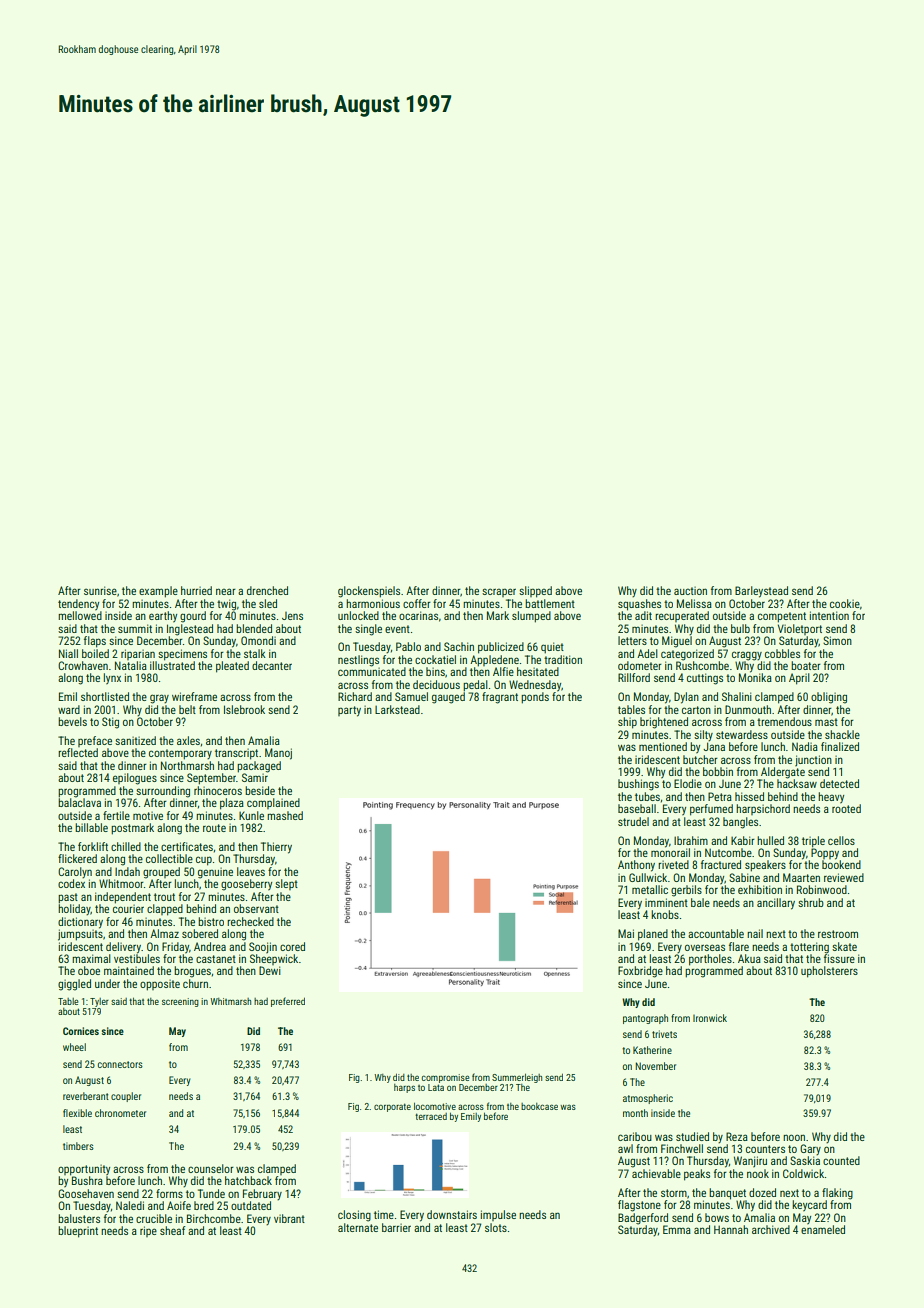 This document has height=1308, width=924. What do you see at coordinates (771, 1229) in the document?
I see `archived` at bounding box center [771, 1229].
